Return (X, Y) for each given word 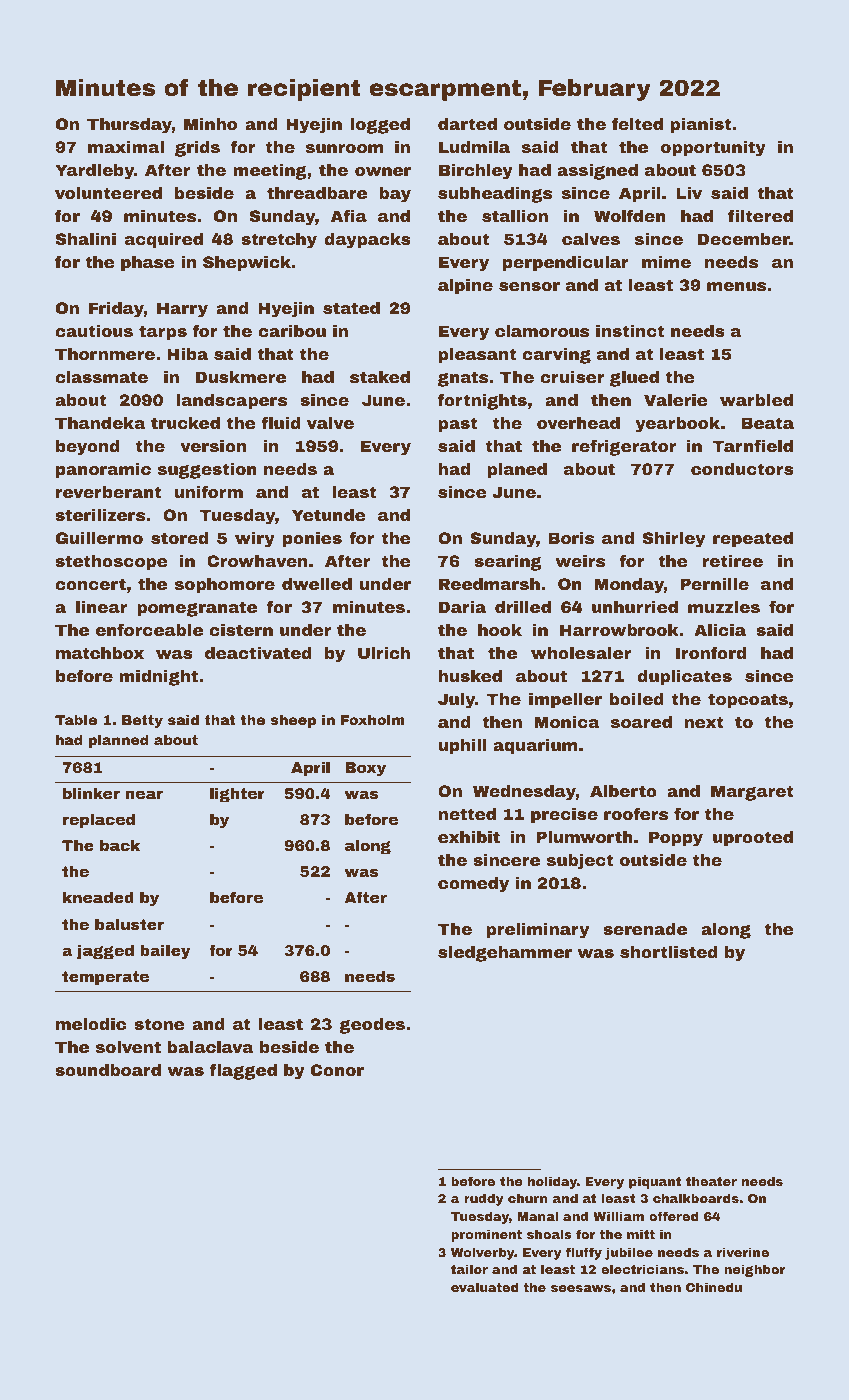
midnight (158, 678)
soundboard (108, 1070)
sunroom (344, 148)
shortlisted (669, 952)
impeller (565, 701)
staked (380, 377)
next (704, 722)
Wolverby (483, 1253)
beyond (88, 448)
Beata (767, 423)
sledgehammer (505, 954)
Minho (210, 124)
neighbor (754, 1270)
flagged (243, 1071)
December (744, 239)
